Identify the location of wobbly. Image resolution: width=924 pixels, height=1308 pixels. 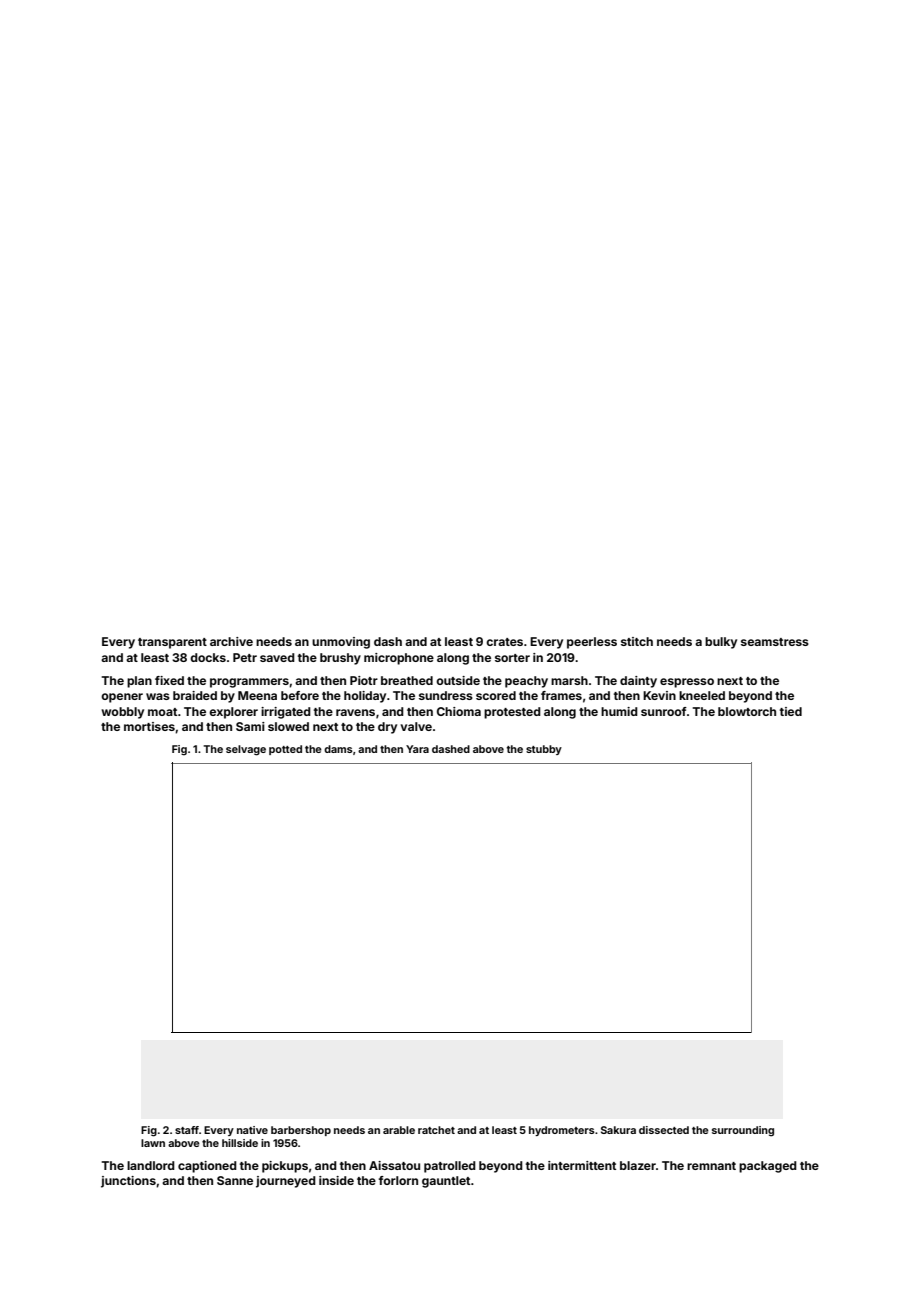
(122, 713).
